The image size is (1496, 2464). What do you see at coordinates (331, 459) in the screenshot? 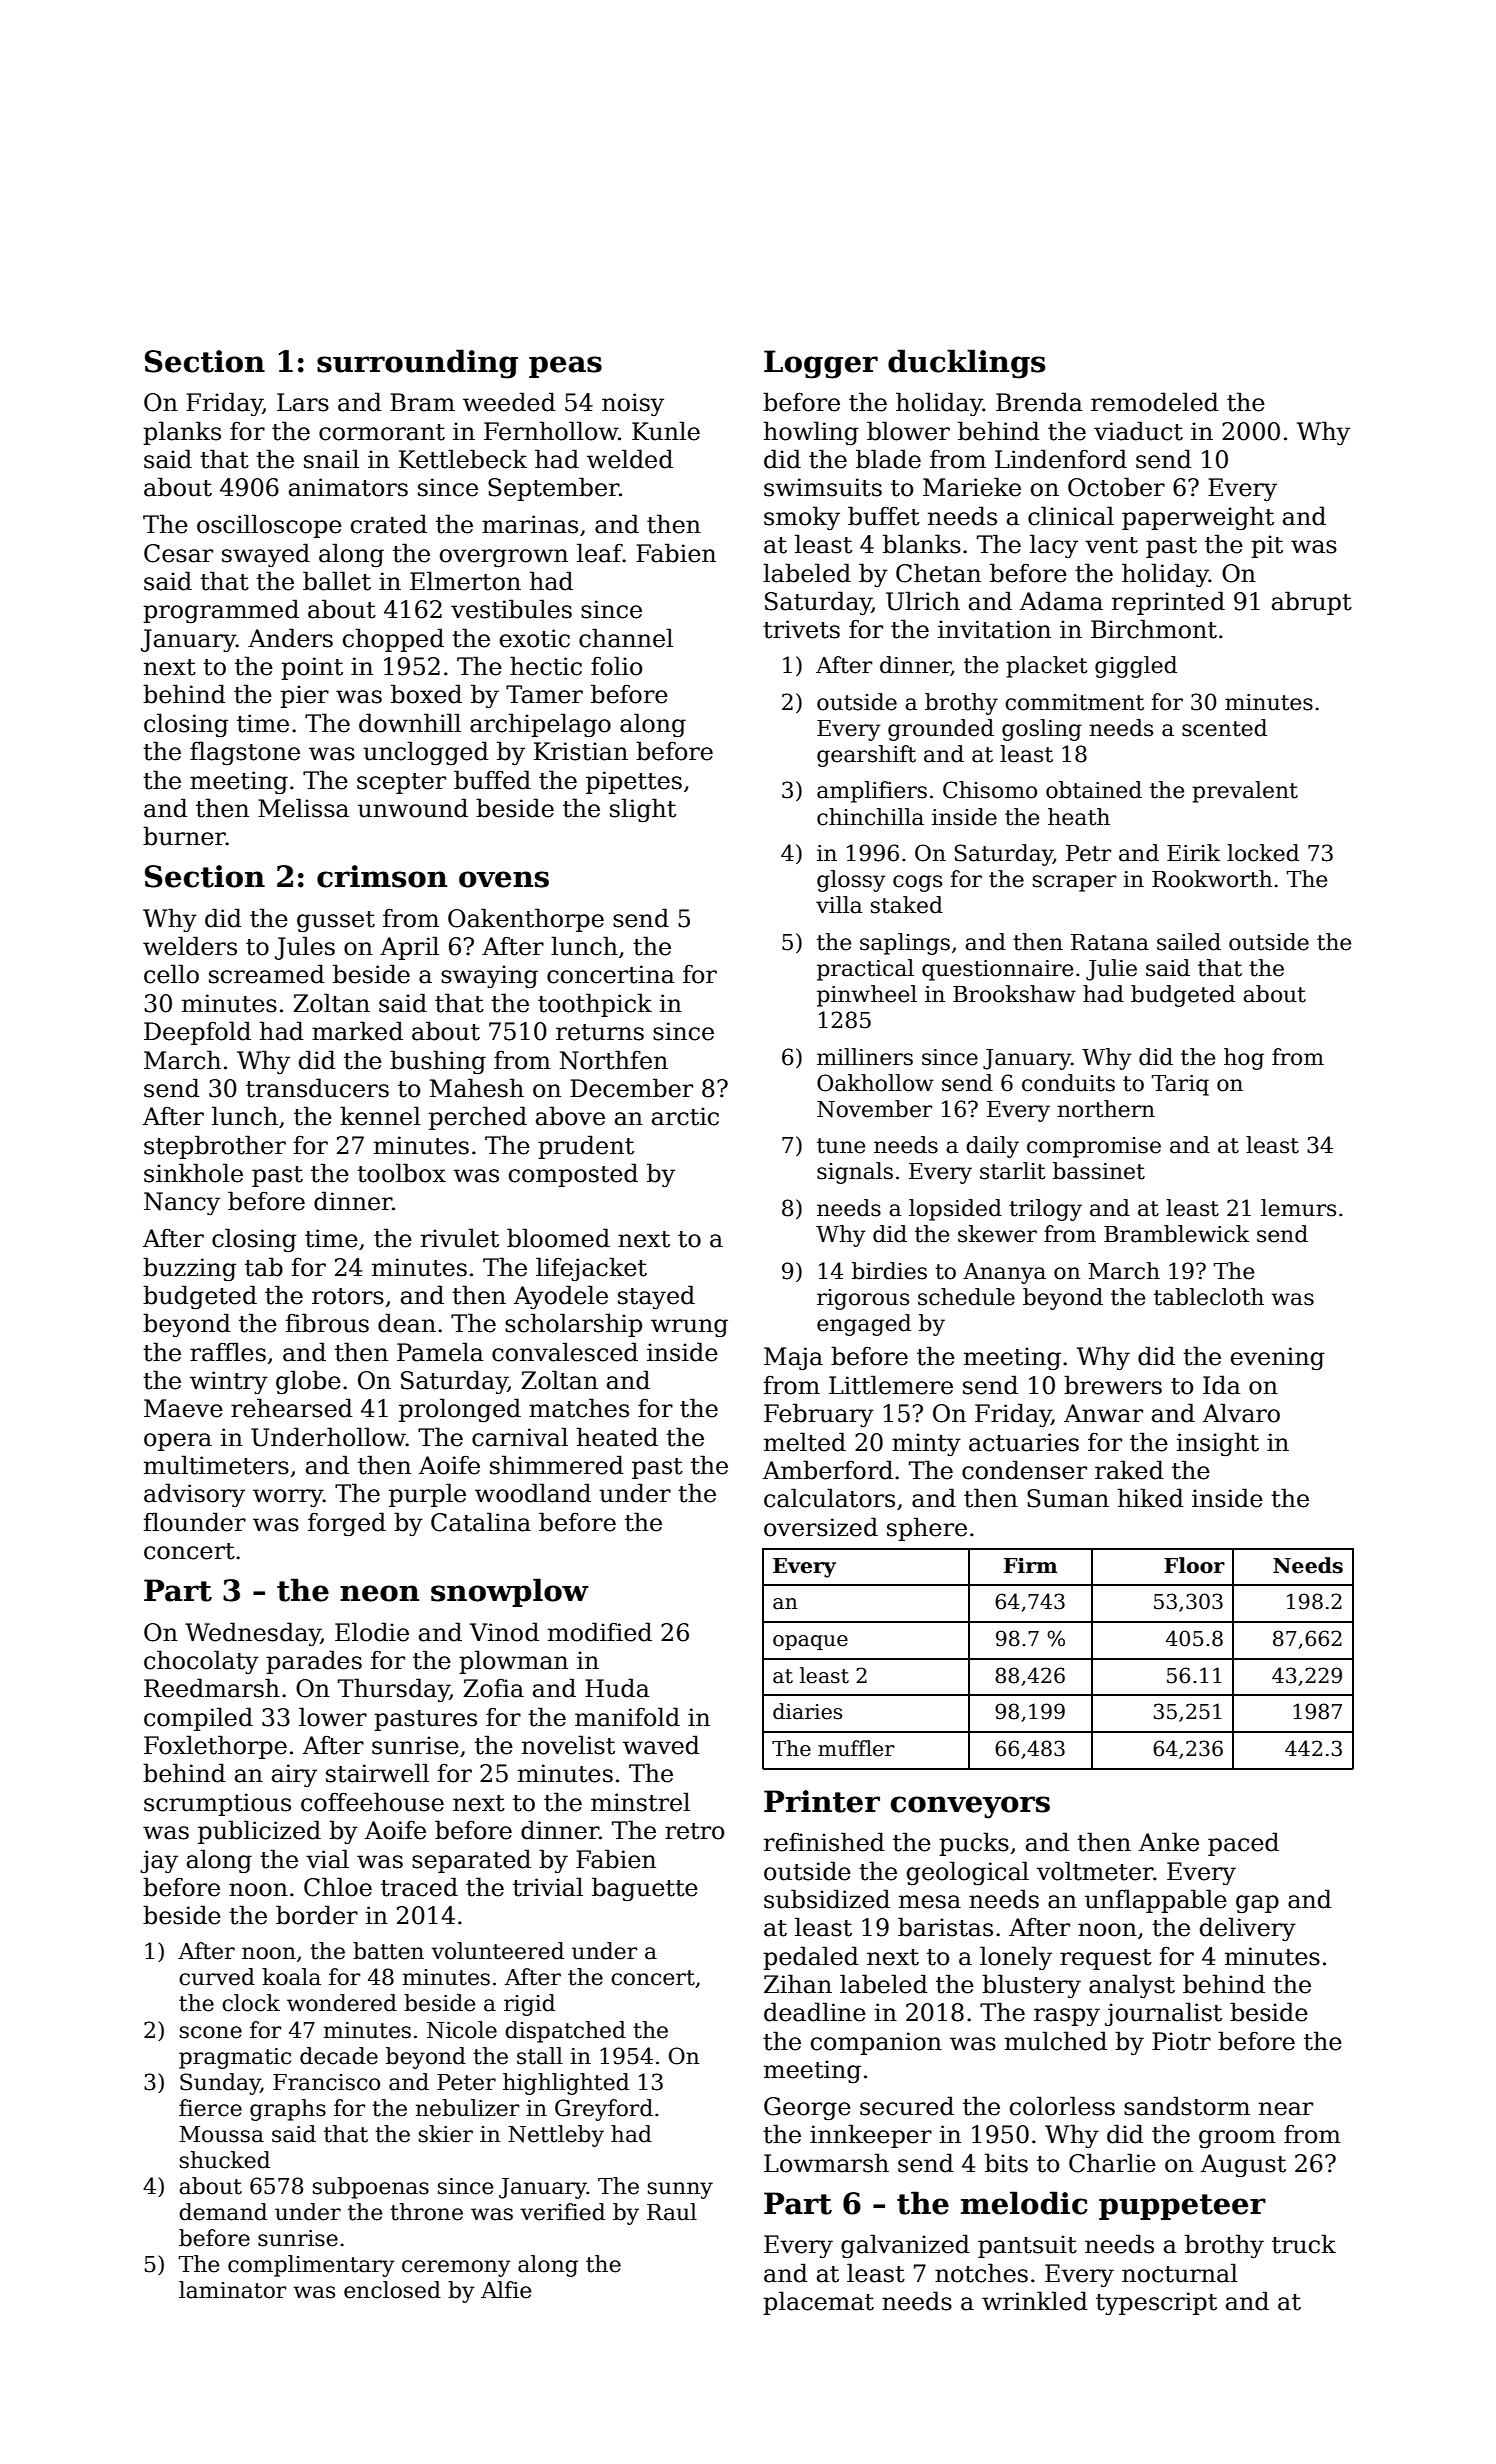
I see `snail` at bounding box center [331, 459].
